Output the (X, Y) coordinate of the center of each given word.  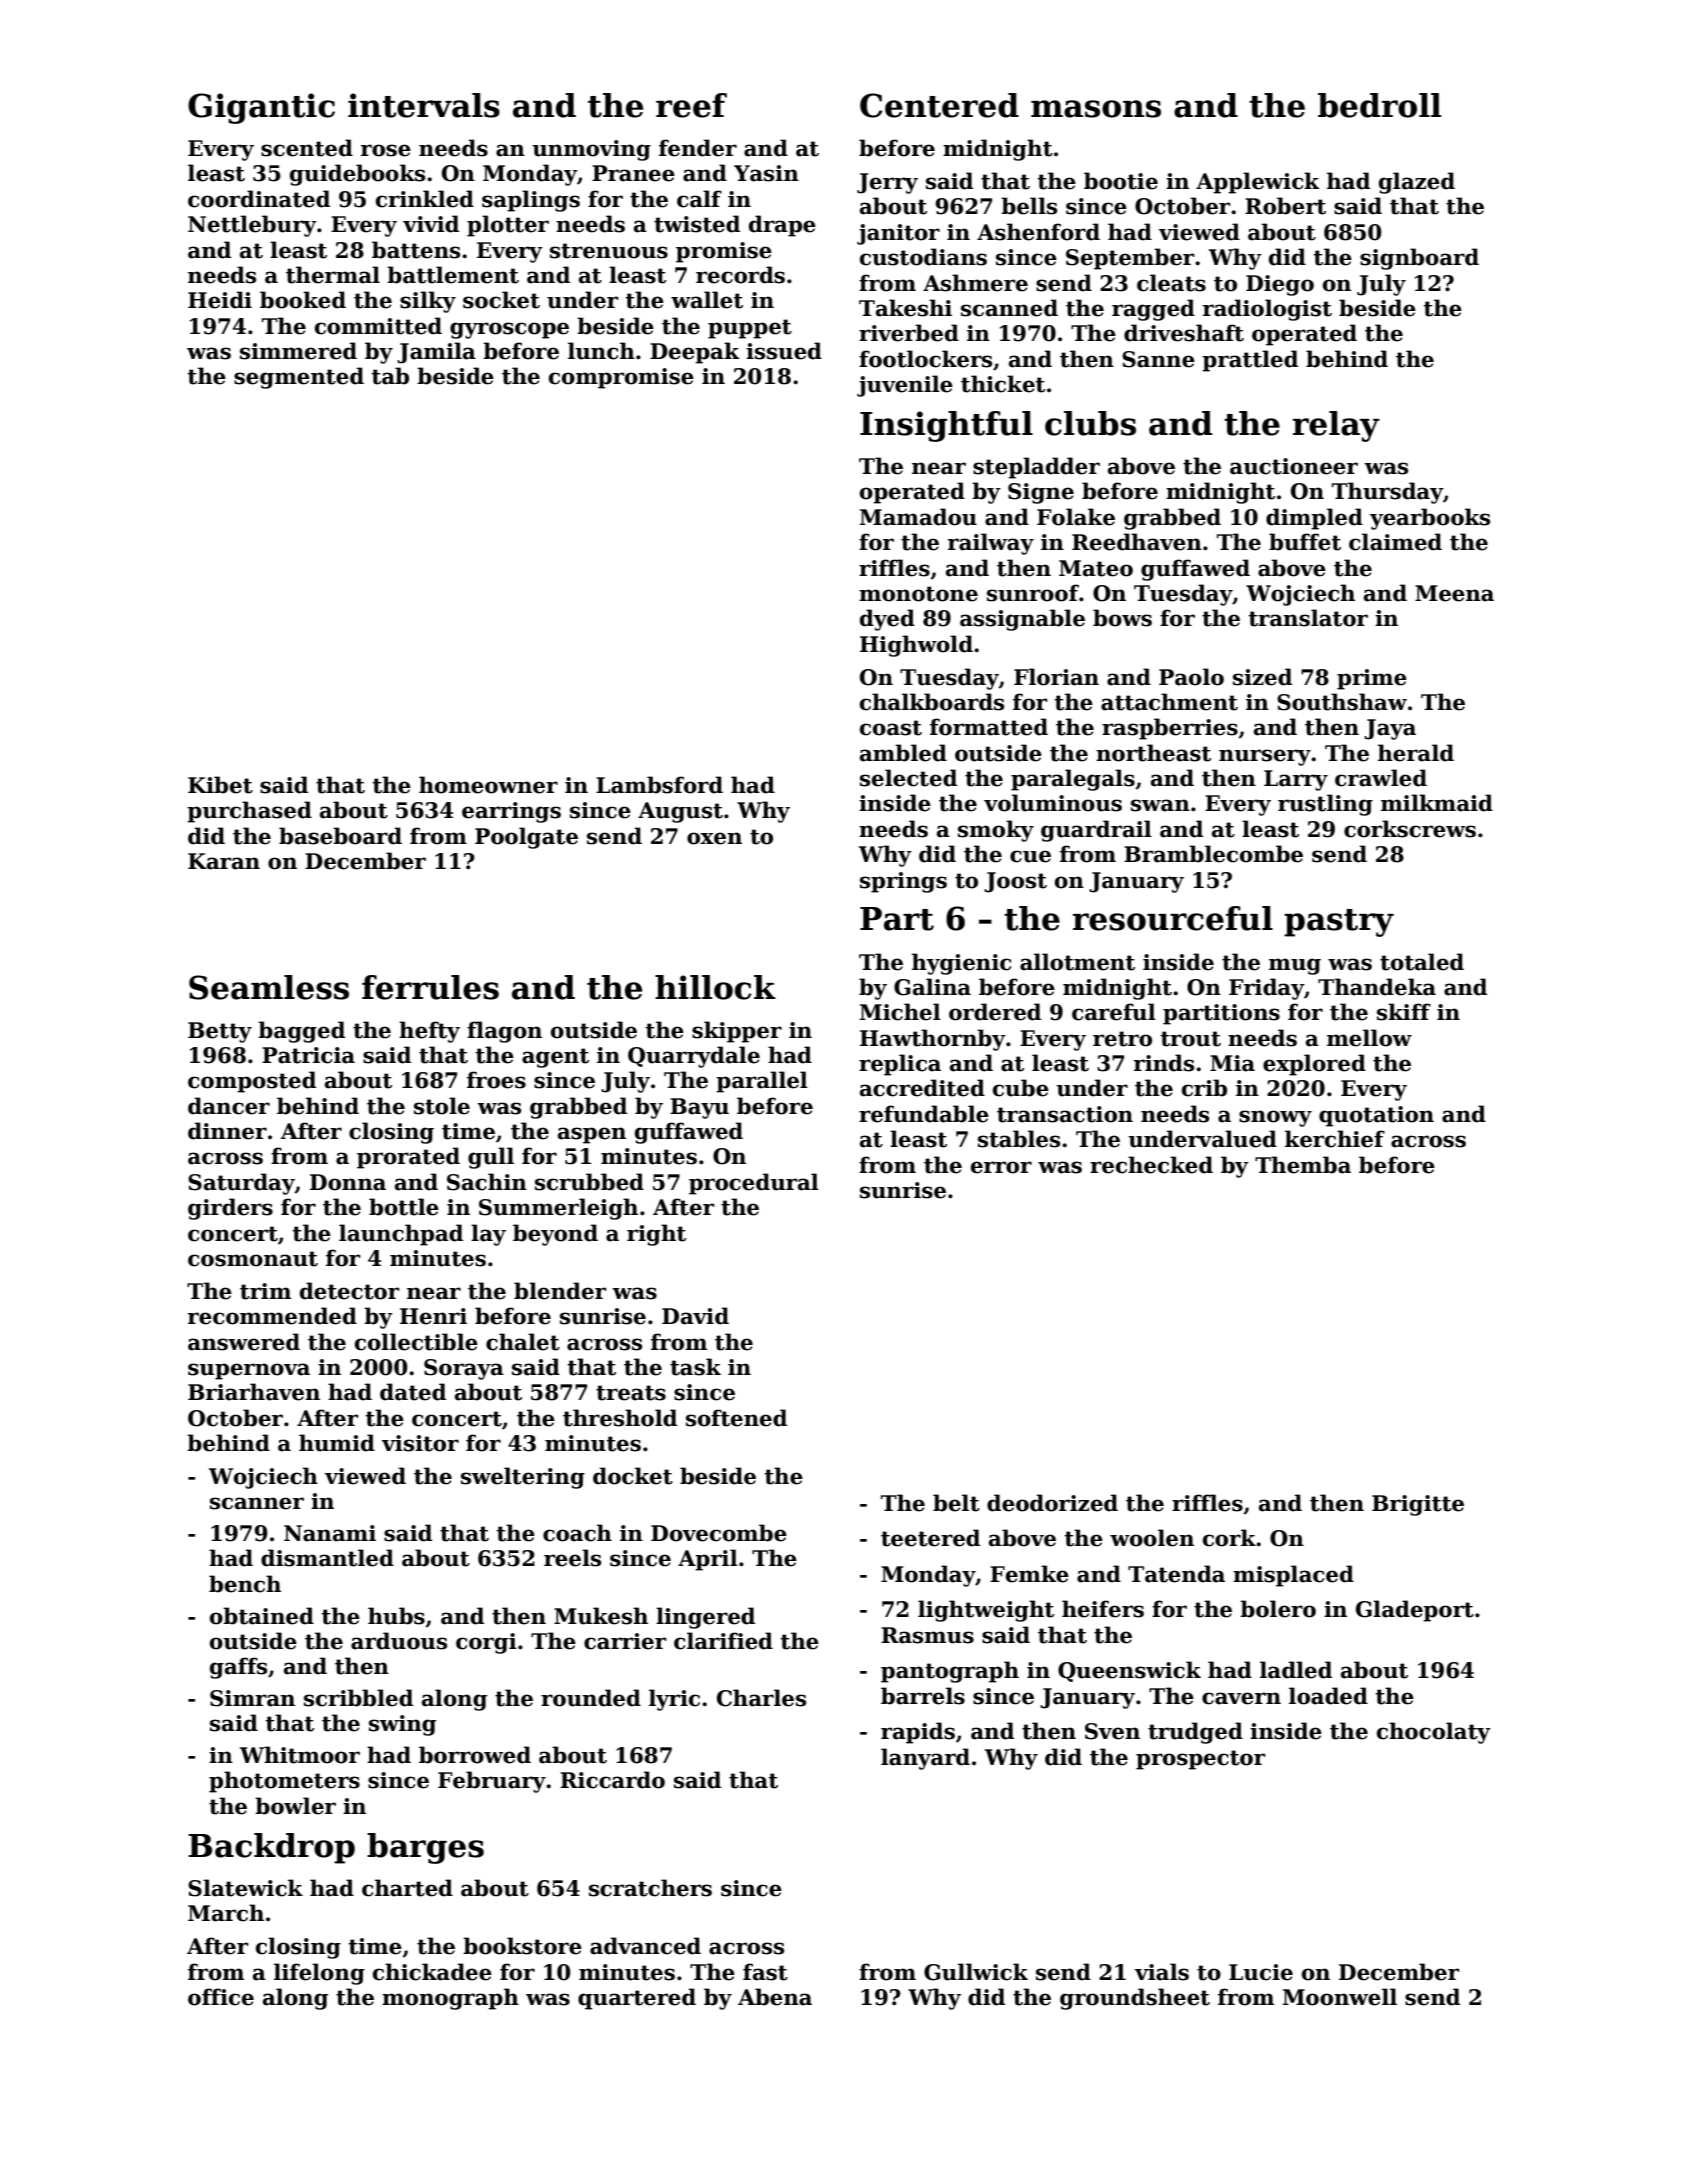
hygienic (961, 964)
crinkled (425, 199)
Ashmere (975, 283)
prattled (1250, 361)
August (680, 812)
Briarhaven (254, 1392)
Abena (775, 1997)
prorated (408, 1158)
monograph (450, 1999)
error (1001, 1167)
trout (1191, 1039)
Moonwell (1340, 1997)
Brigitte (1418, 1505)
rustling (1325, 805)
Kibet (220, 785)
